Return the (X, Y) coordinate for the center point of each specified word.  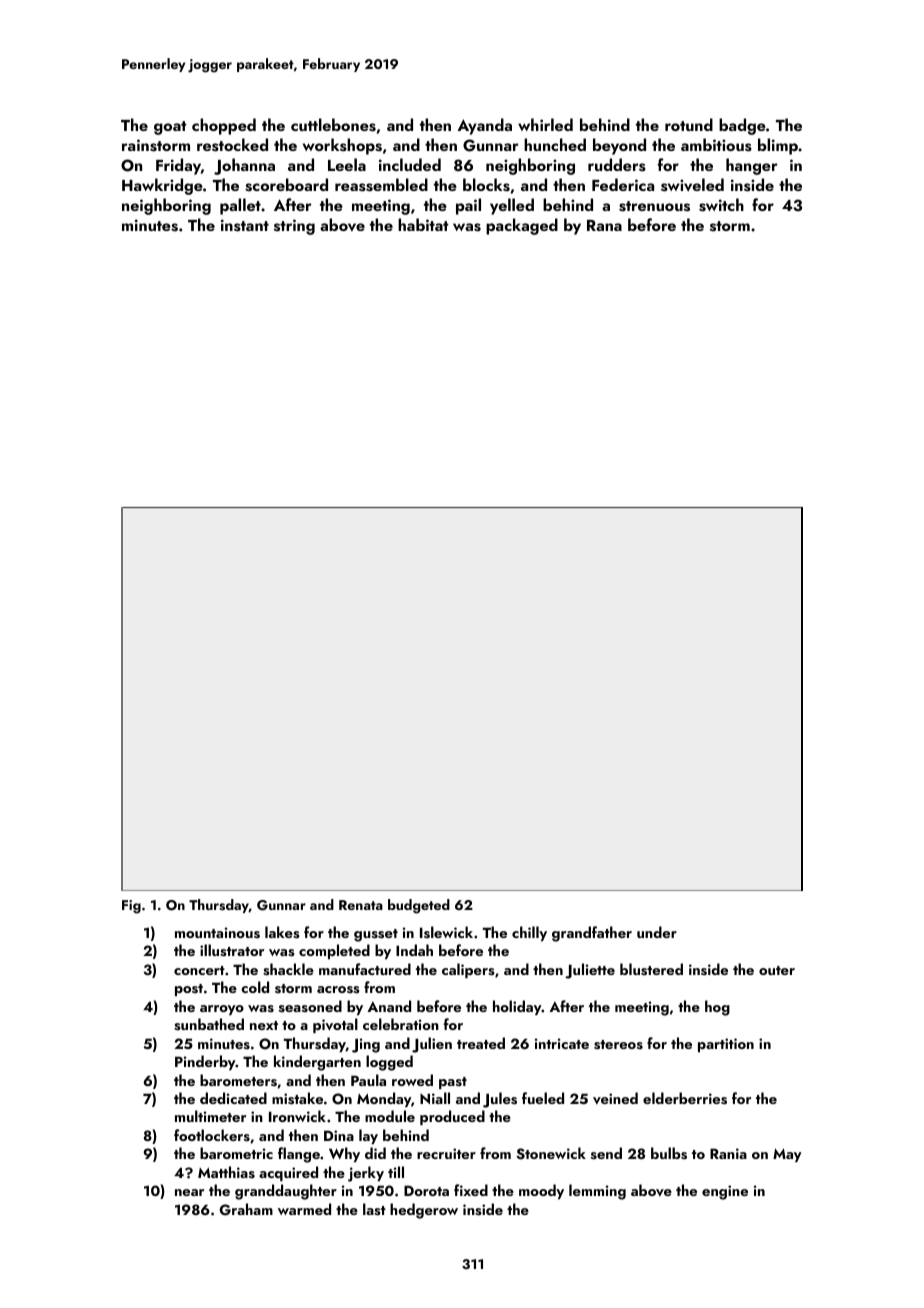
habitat (423, 224)
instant (245, 225)
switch (721, 205)
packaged (522, 226)
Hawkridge (162, 186)
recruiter (446, 1153)
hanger (752, 166)
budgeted (419, 906)
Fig (131, 907)
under (657, 932)
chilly (529, 933)
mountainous (217, 933)
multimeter (210, 1116)
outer (777, 970)
